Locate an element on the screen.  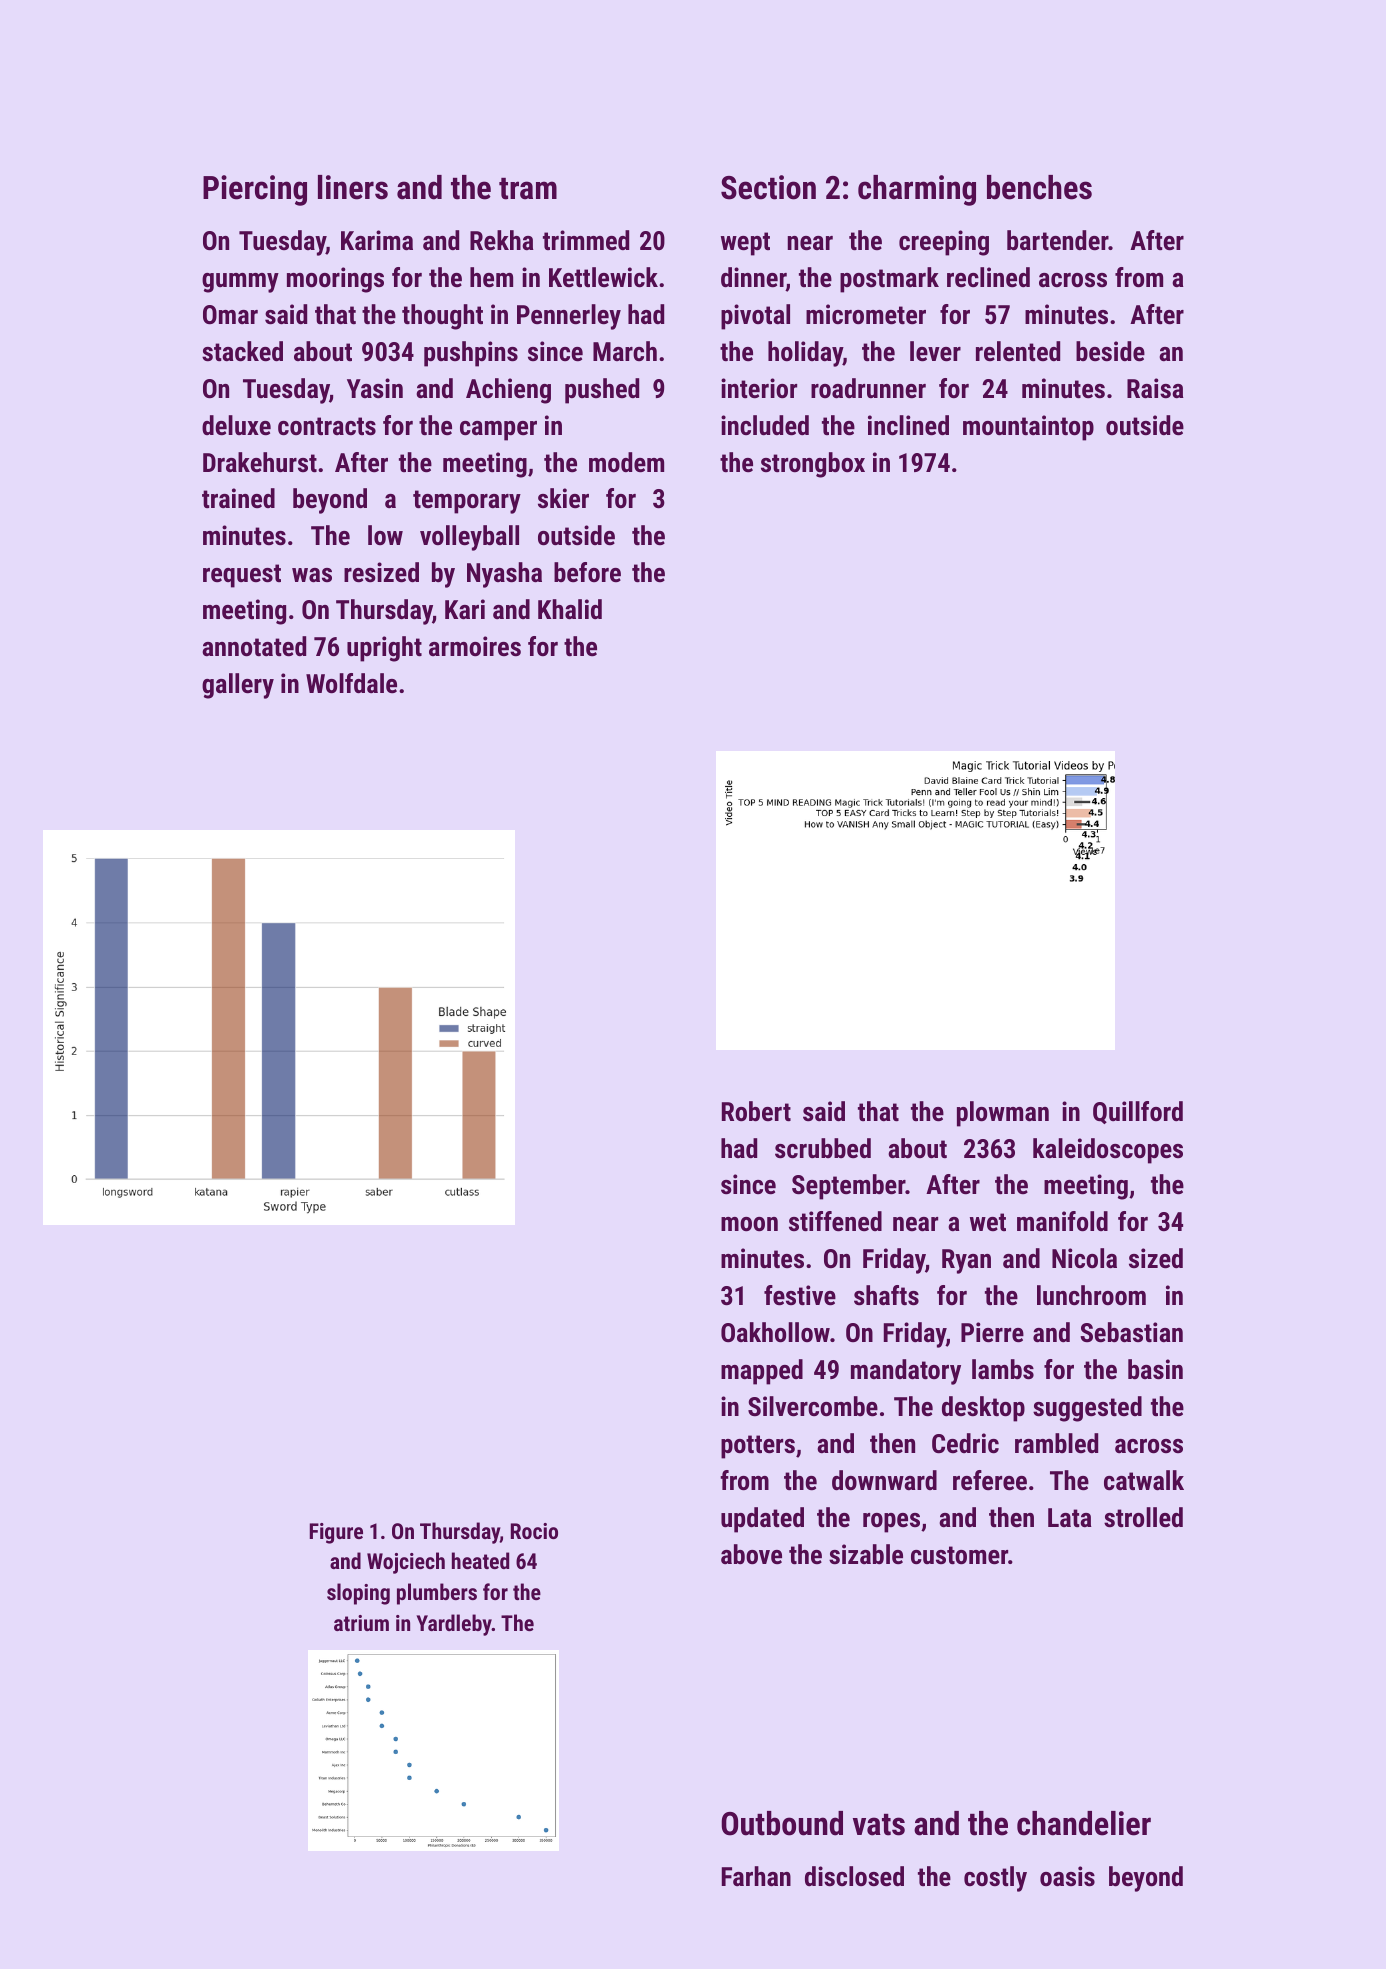
beside is located at coordinates (1110, 351).
